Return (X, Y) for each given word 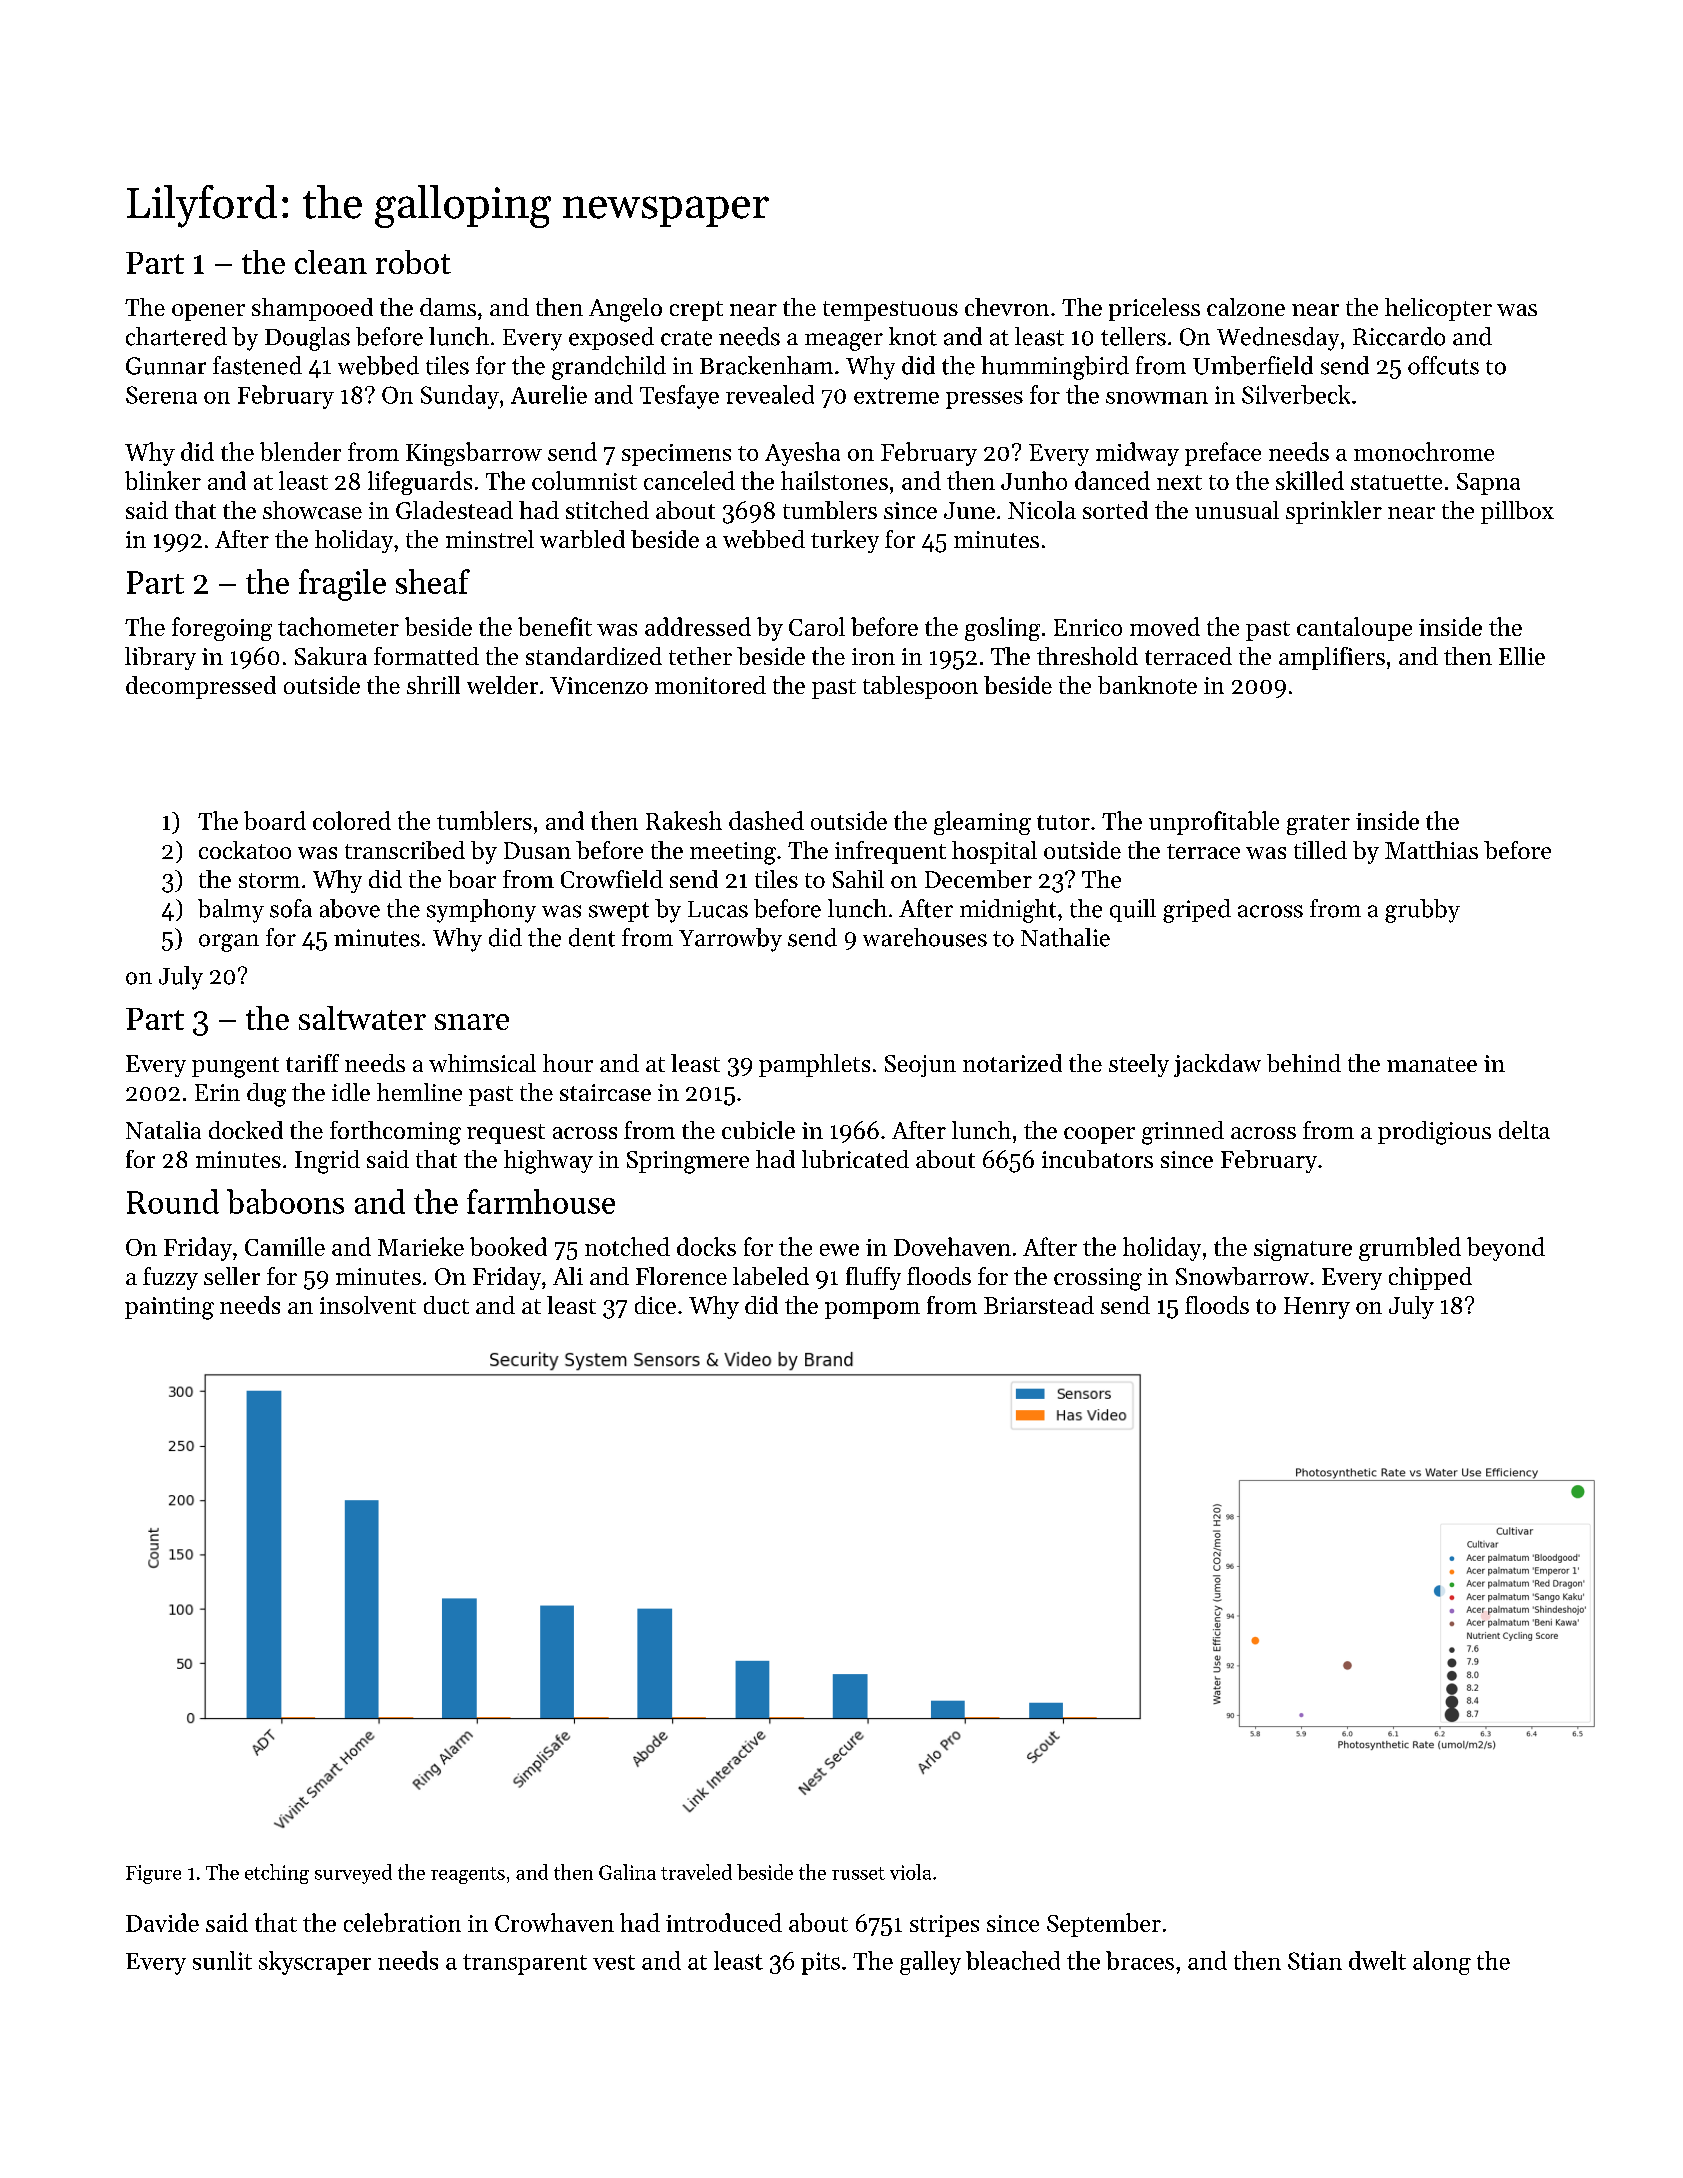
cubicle (758, 1130)
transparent (525, 1964)
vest (614, 1962)
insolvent (368, 1305)
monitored (710, 685)
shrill (433, 685)
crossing (1098, 1279)
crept (696, 311)
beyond (1506, 1249)
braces (1140, 1960)
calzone (1246, 307)
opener (208, 312)
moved (1165, 626)
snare (472, 1022)
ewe (839, 1250)
